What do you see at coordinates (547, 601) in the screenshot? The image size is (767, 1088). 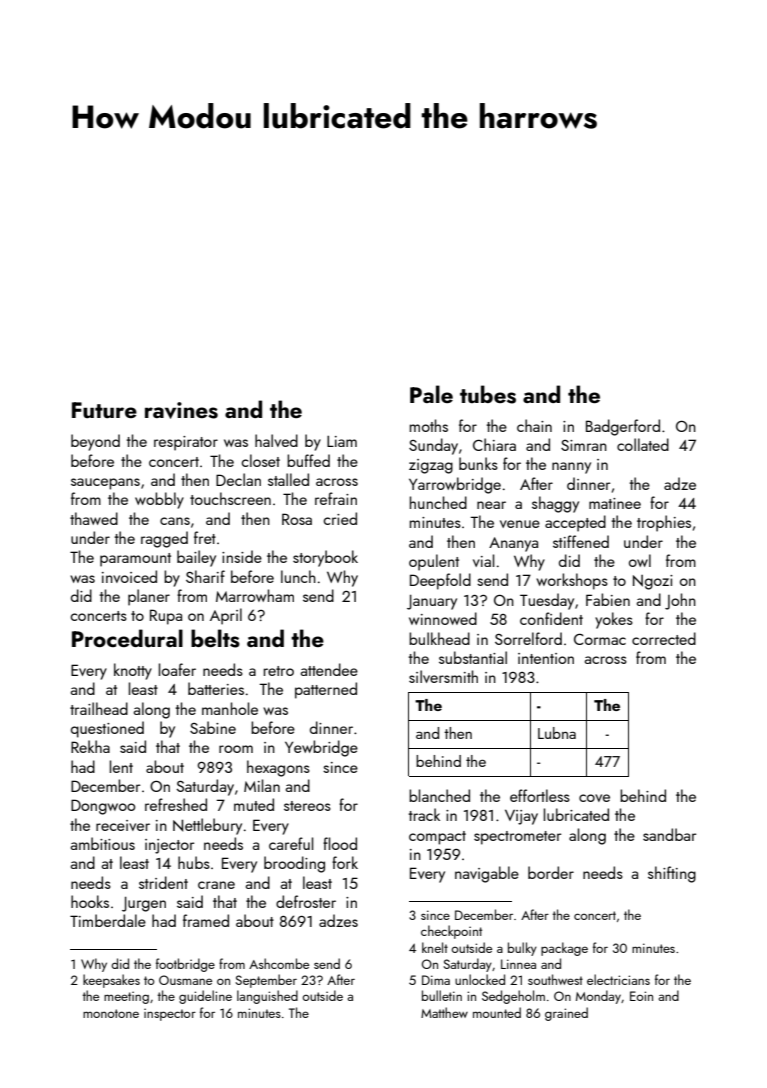 I see `Tuesday` at bounding box center [547, 601].
